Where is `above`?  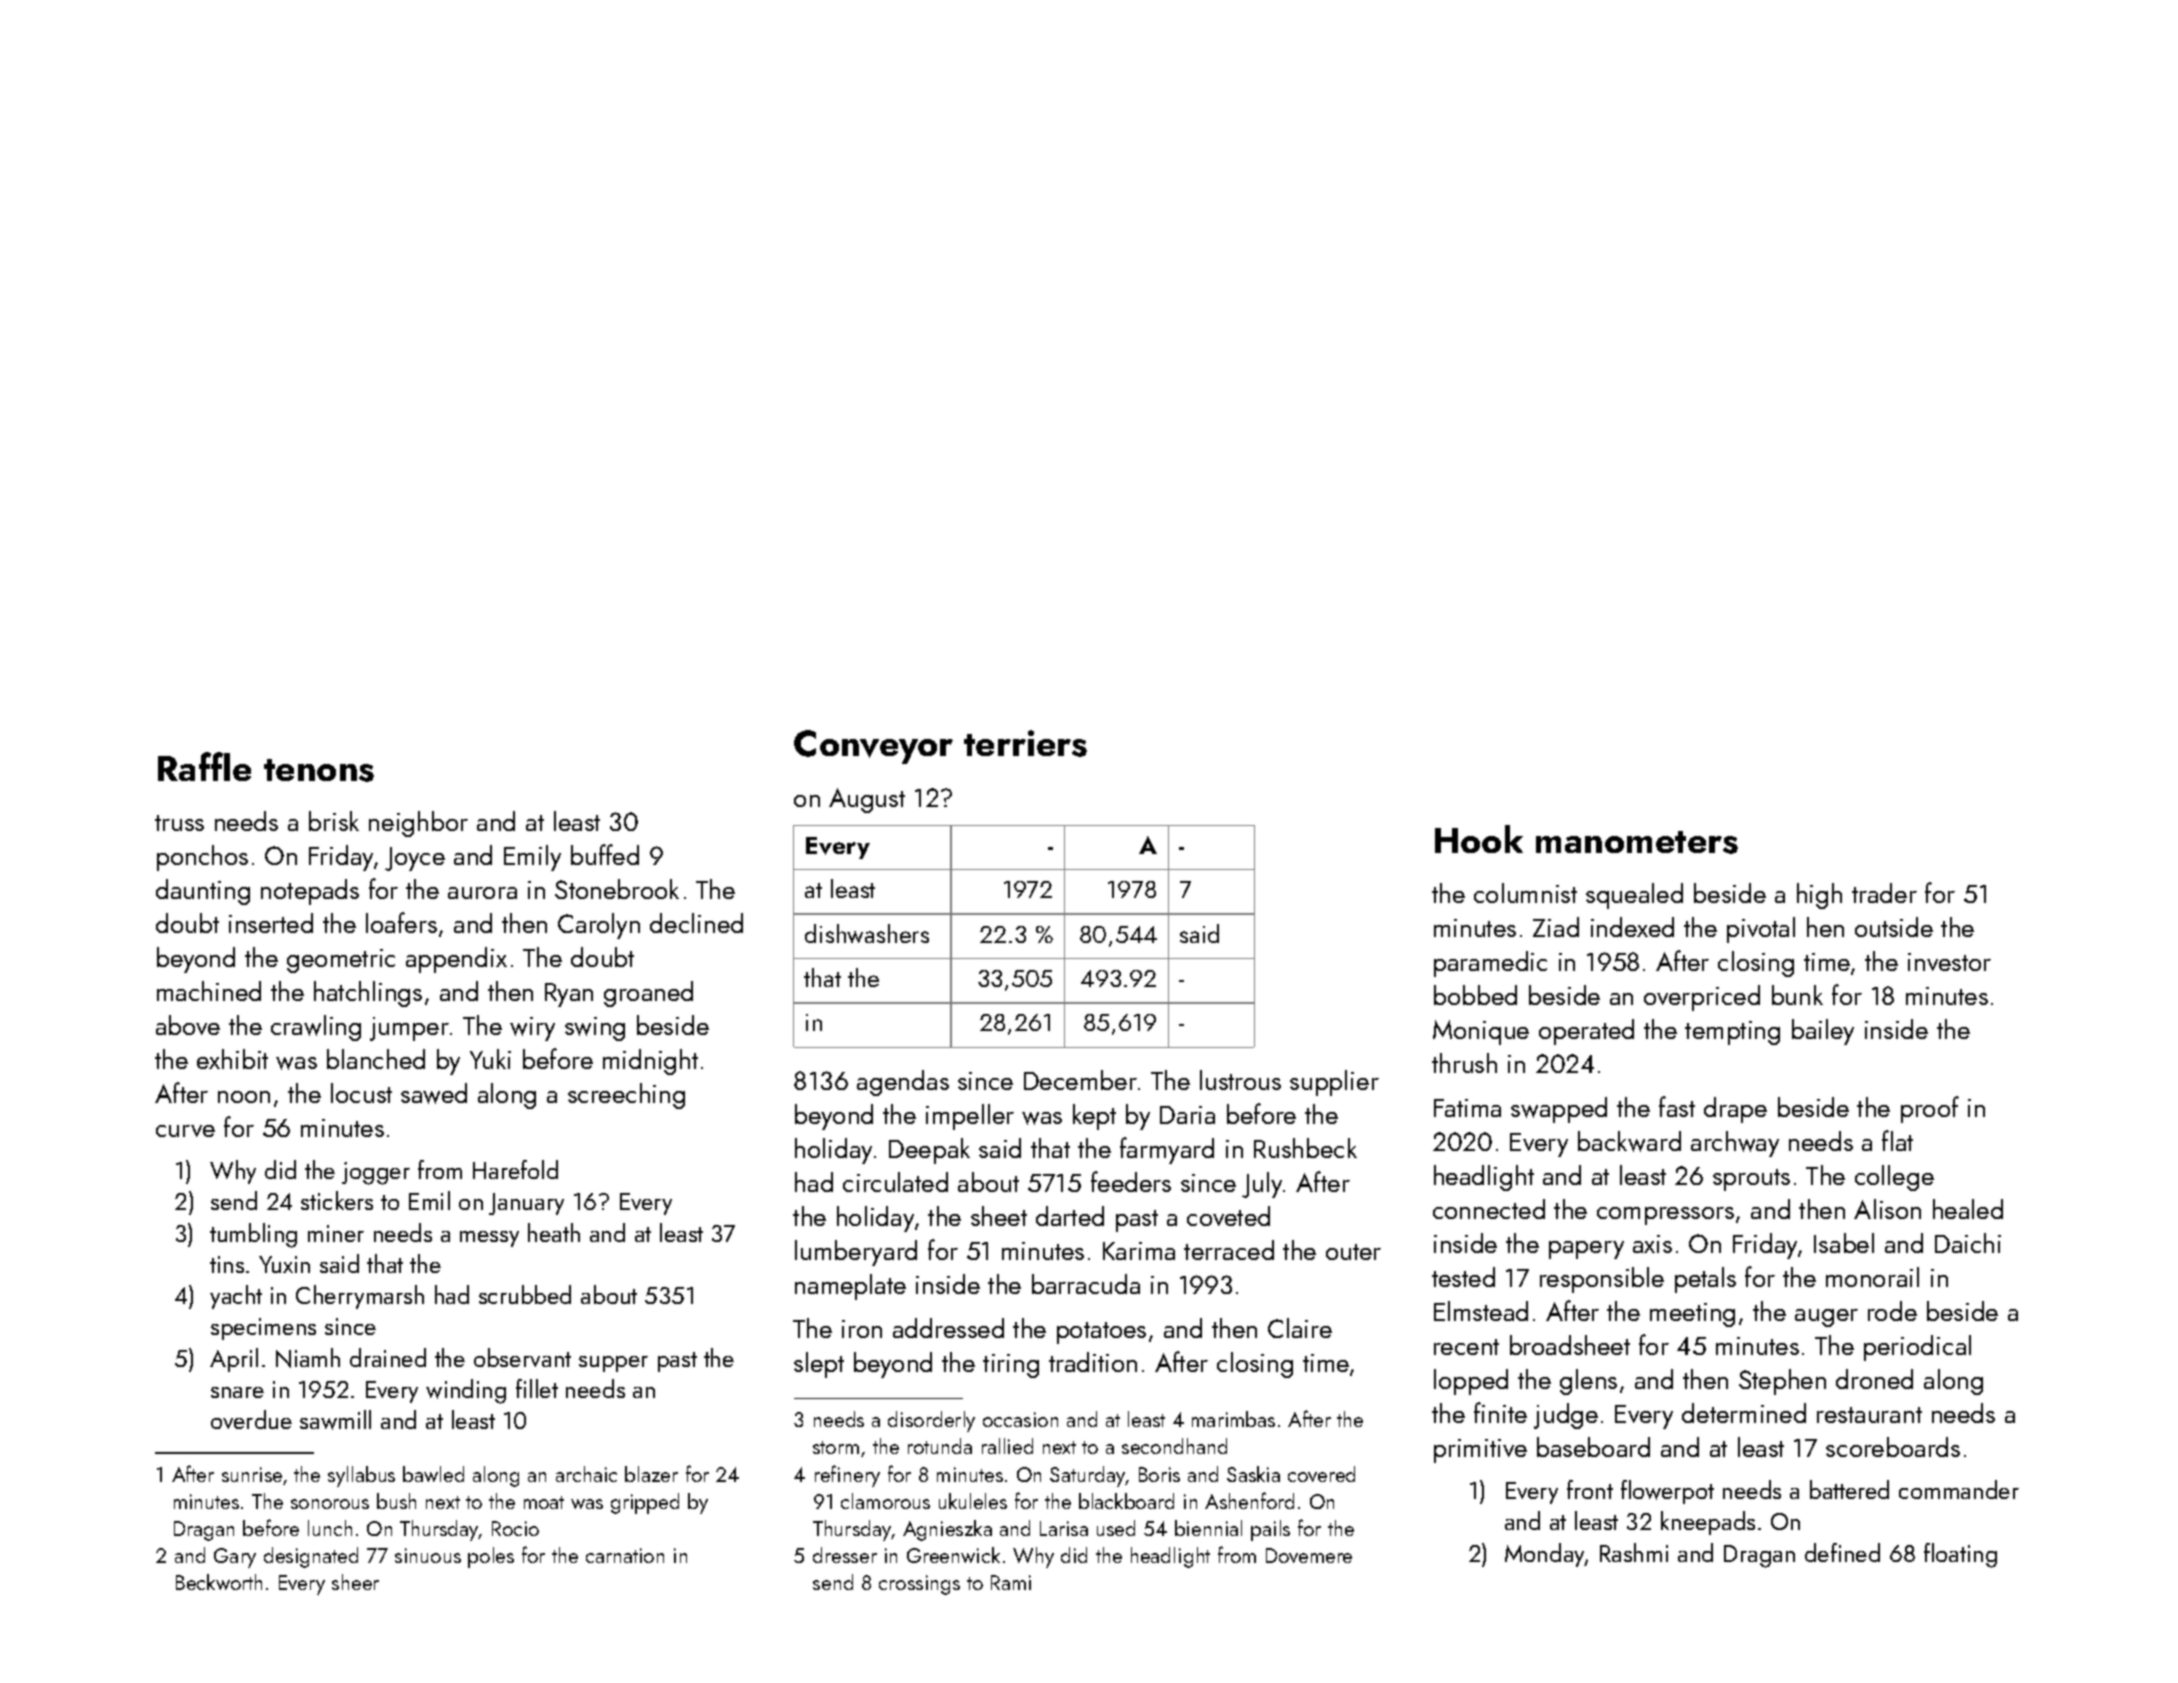 above is located at coordinates (188, 1025).
